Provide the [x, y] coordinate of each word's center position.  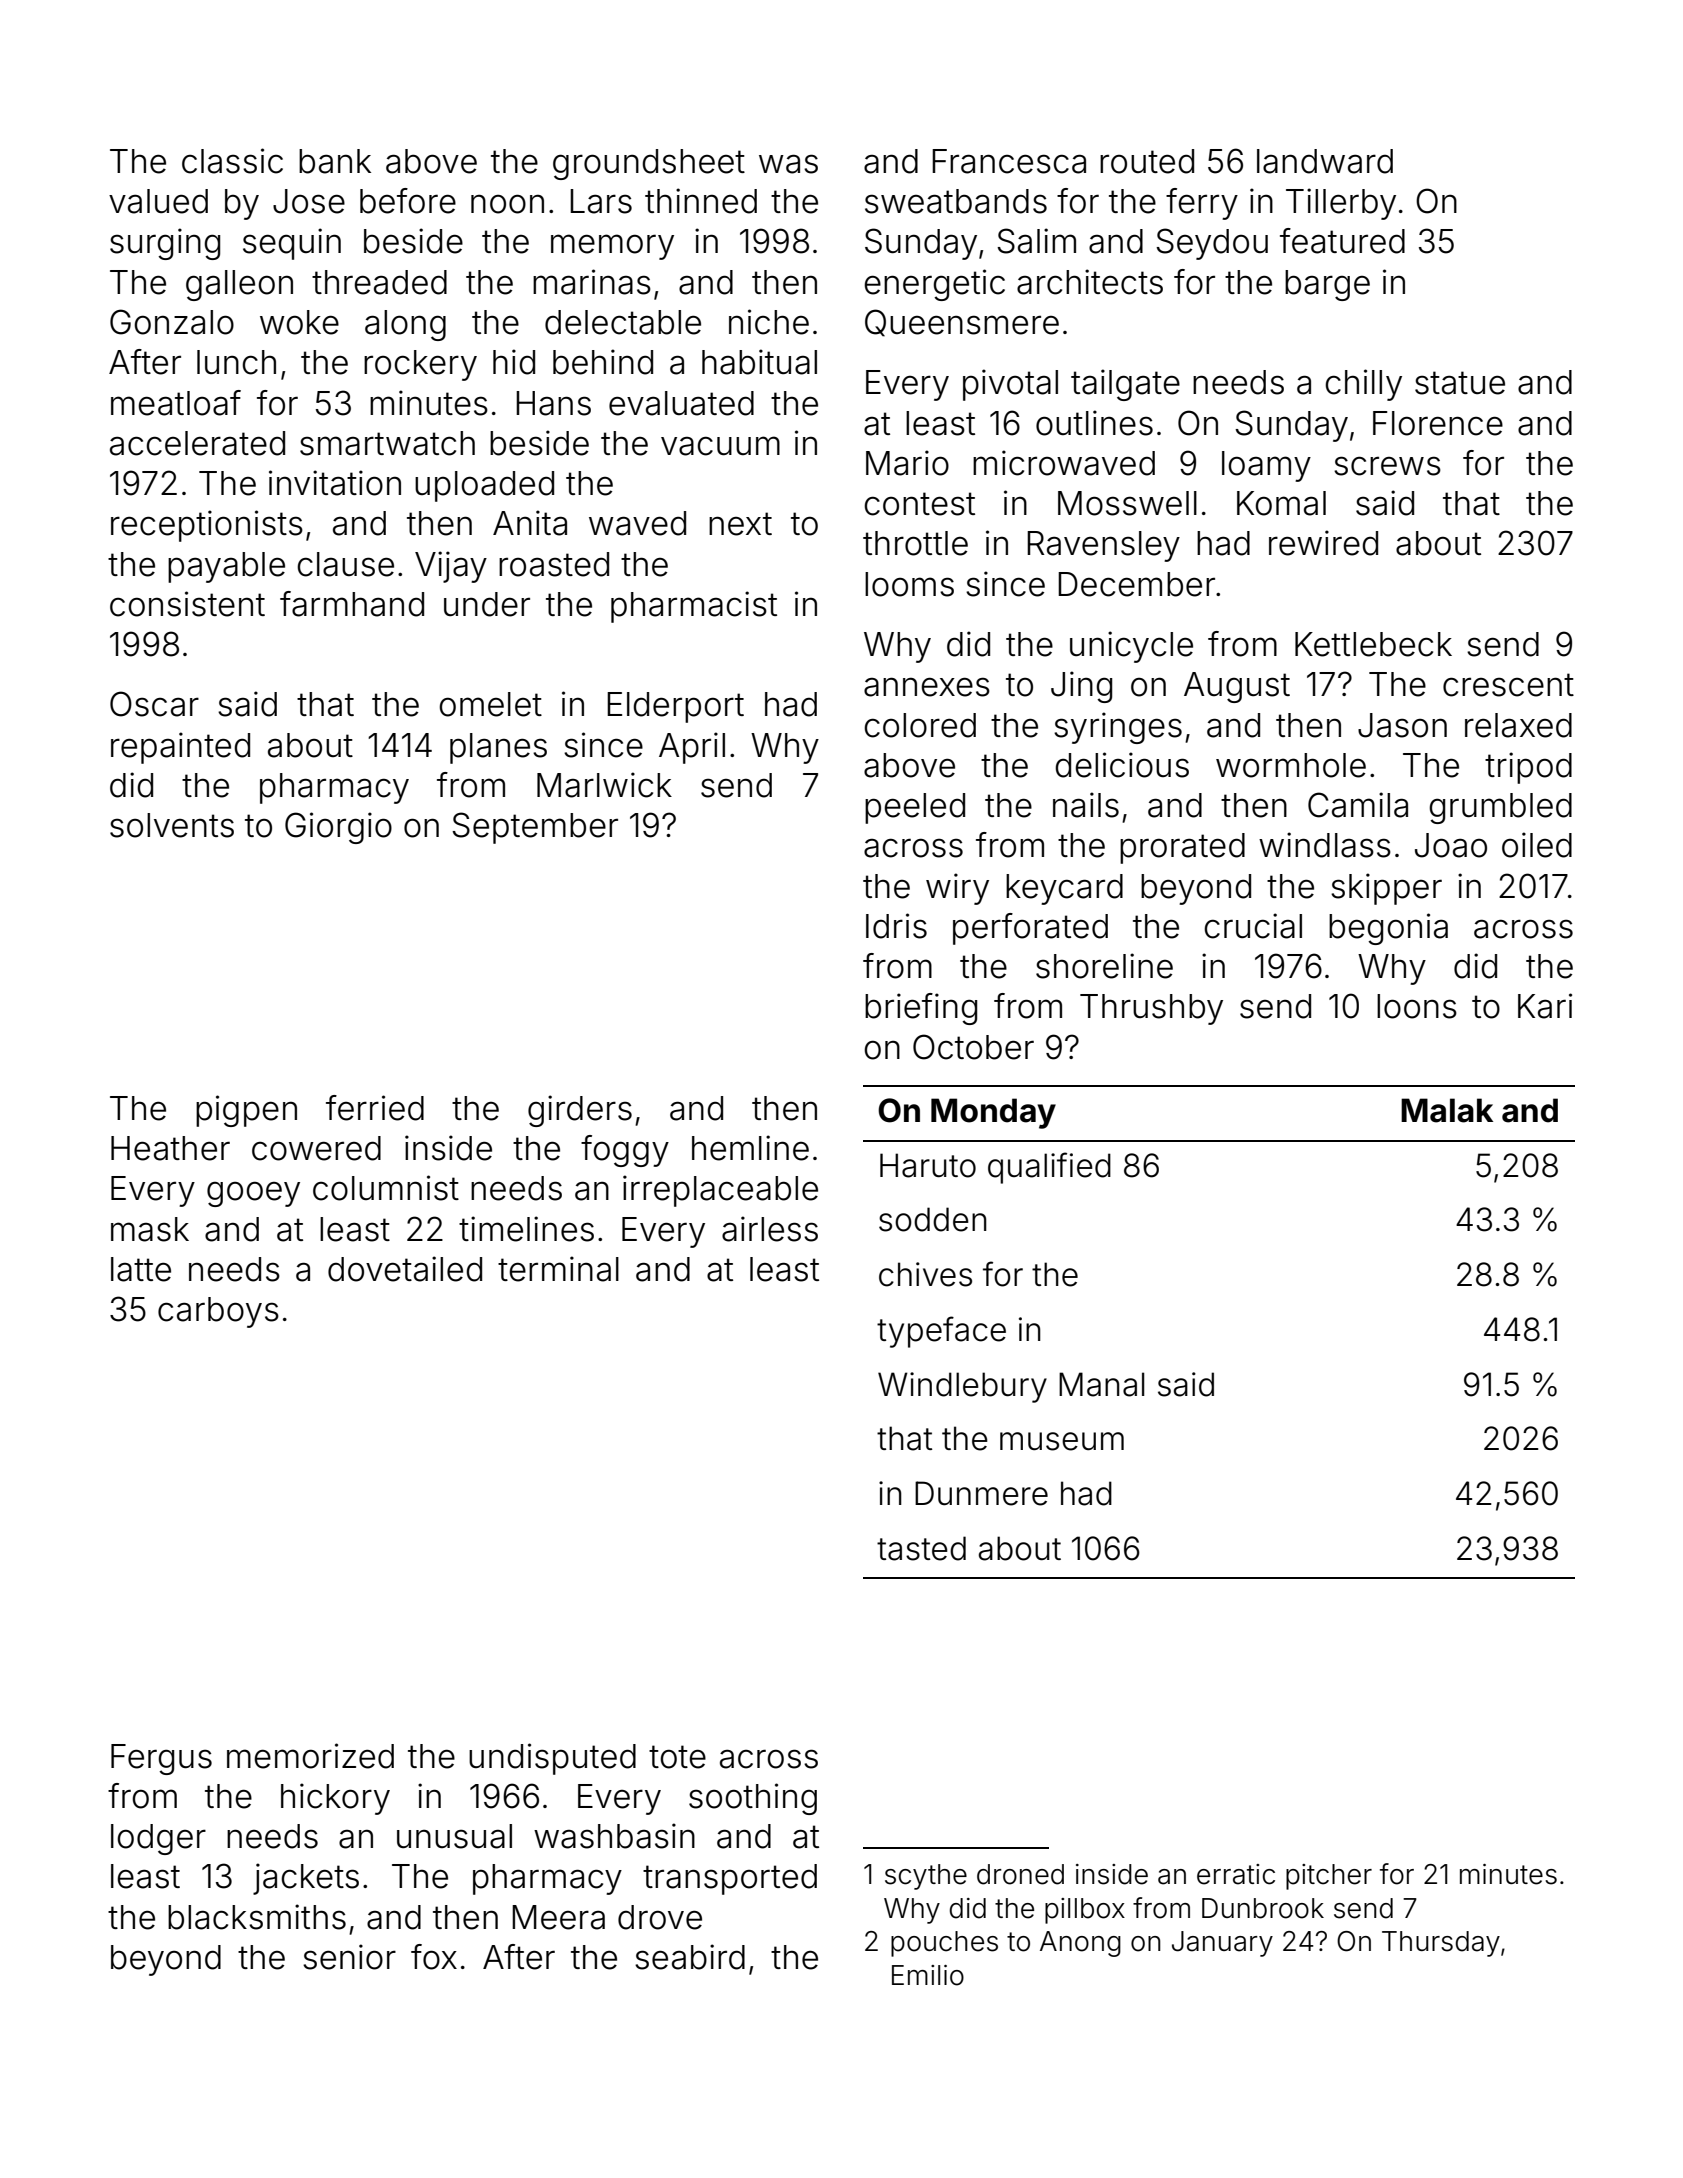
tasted [921, 1548]
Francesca [1009, 161]
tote [677, 1757]
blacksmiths [257, 1917]
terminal [558, 1269]
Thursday [1441, 1944]
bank [335, 161]
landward [1325, 161]
